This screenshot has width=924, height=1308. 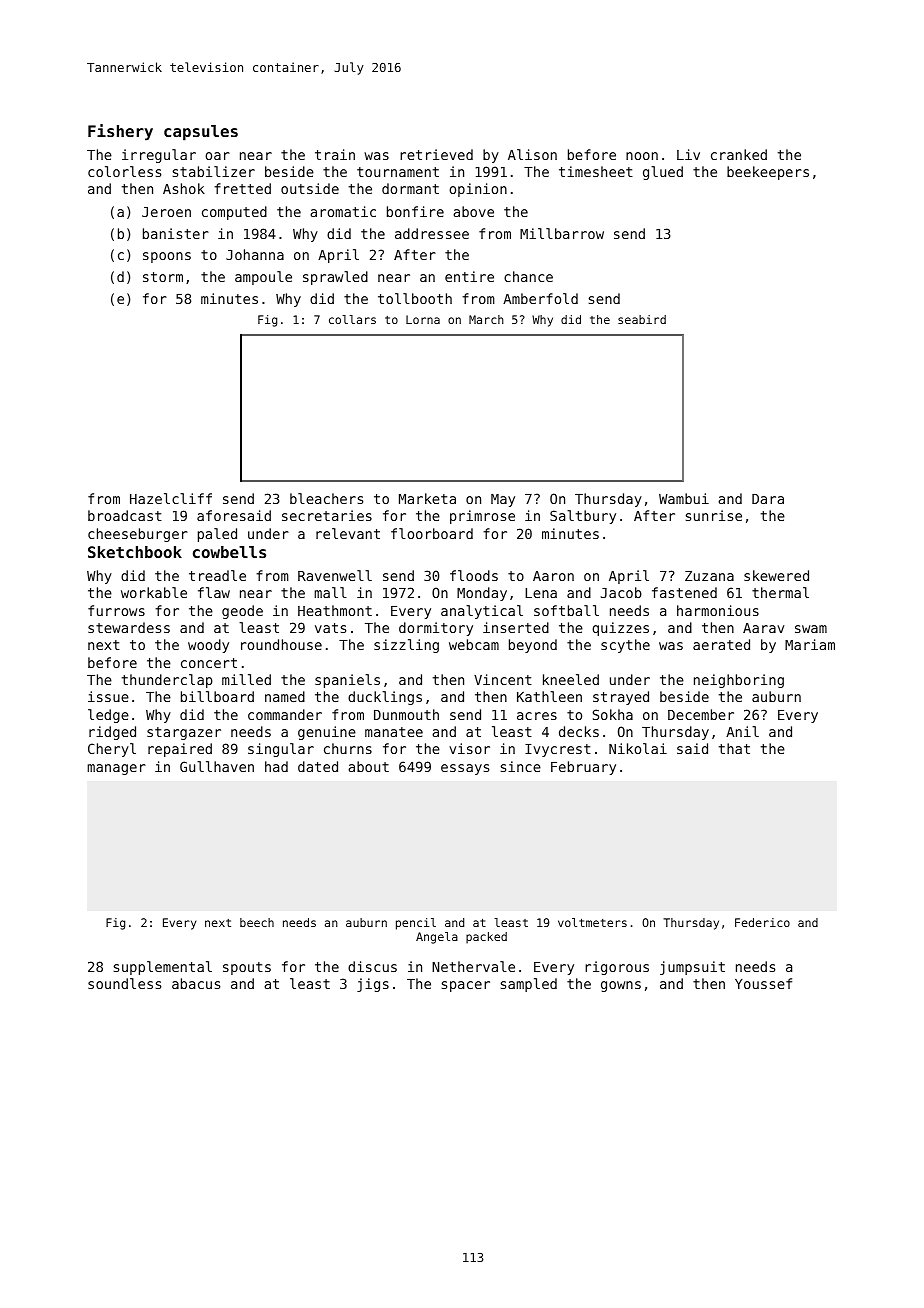 I want to click on Saltbury, so click(x=583, y=517).
